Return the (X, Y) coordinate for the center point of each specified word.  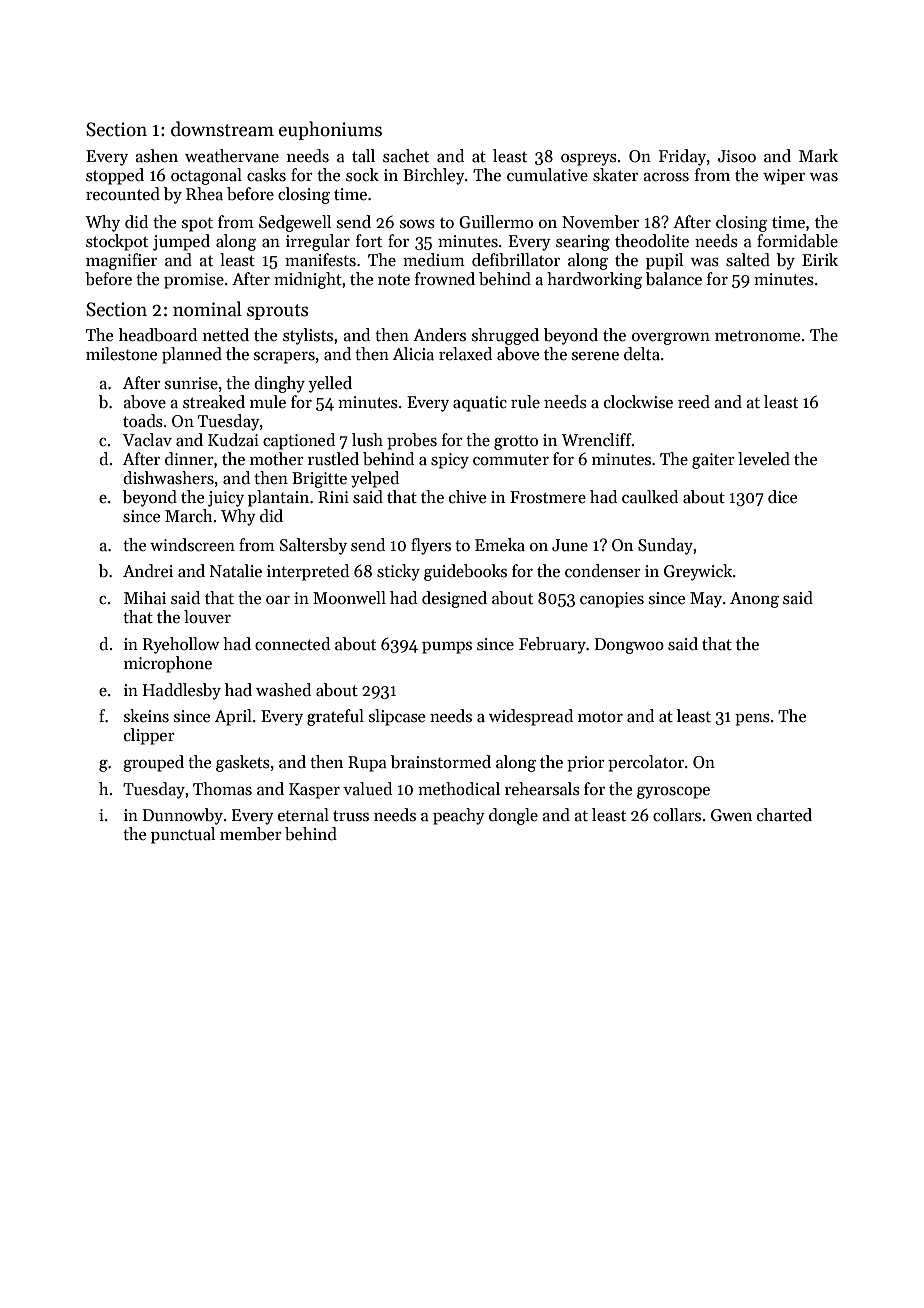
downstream (222, 129)
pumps (447, 648)
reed (694, 402)
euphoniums (330, 130)
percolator (646, 763)
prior (586, 764)
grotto (516, 442)
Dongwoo (629, 646)
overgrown (671, 339)
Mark (818, 156)
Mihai (145, 598)
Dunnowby (183, 816)
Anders (439, 335)
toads (143, 421)
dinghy (279, 384)
